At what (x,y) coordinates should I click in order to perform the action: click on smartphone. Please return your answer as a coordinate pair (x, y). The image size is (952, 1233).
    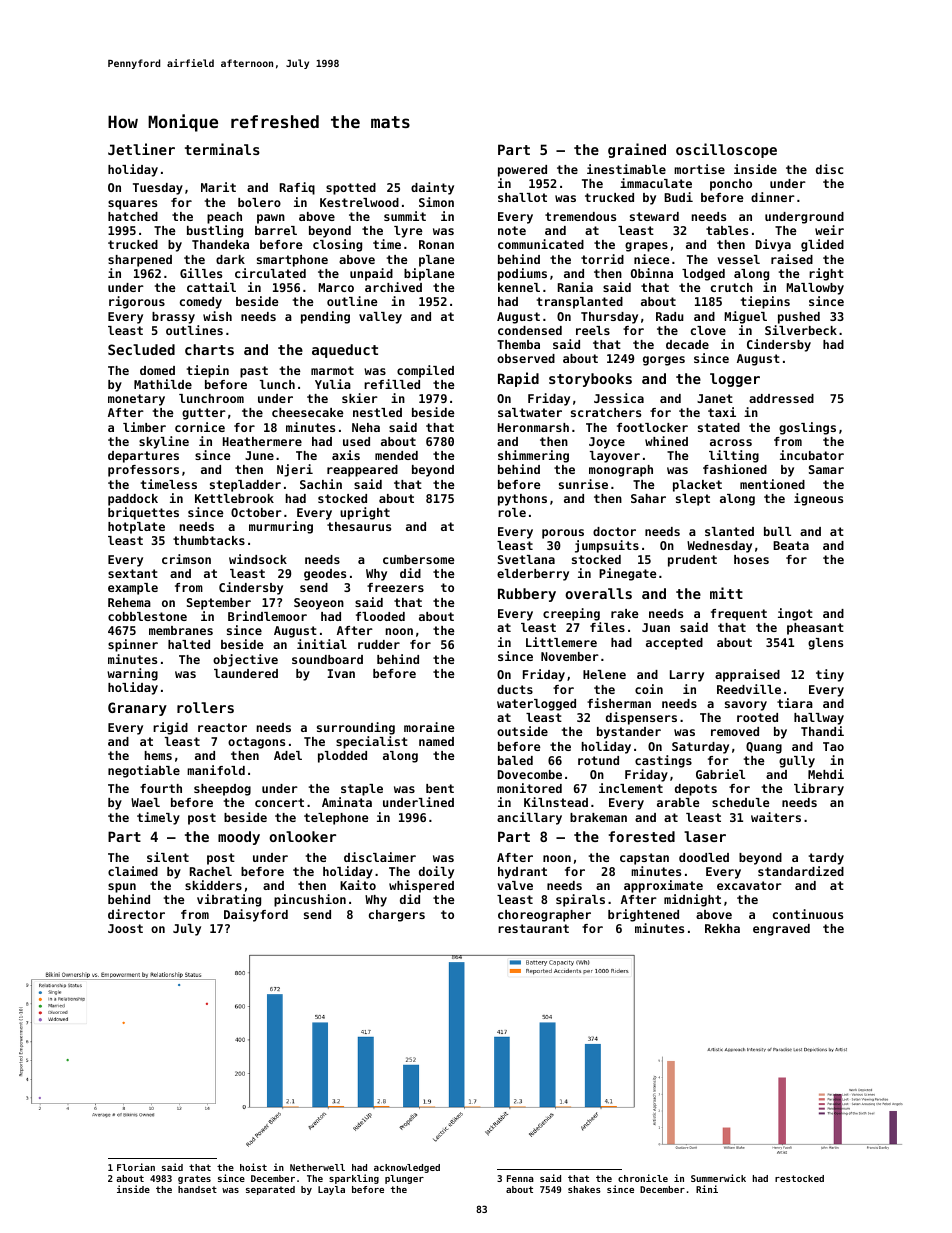
    Looking at the image, I should click on (292, 261).
